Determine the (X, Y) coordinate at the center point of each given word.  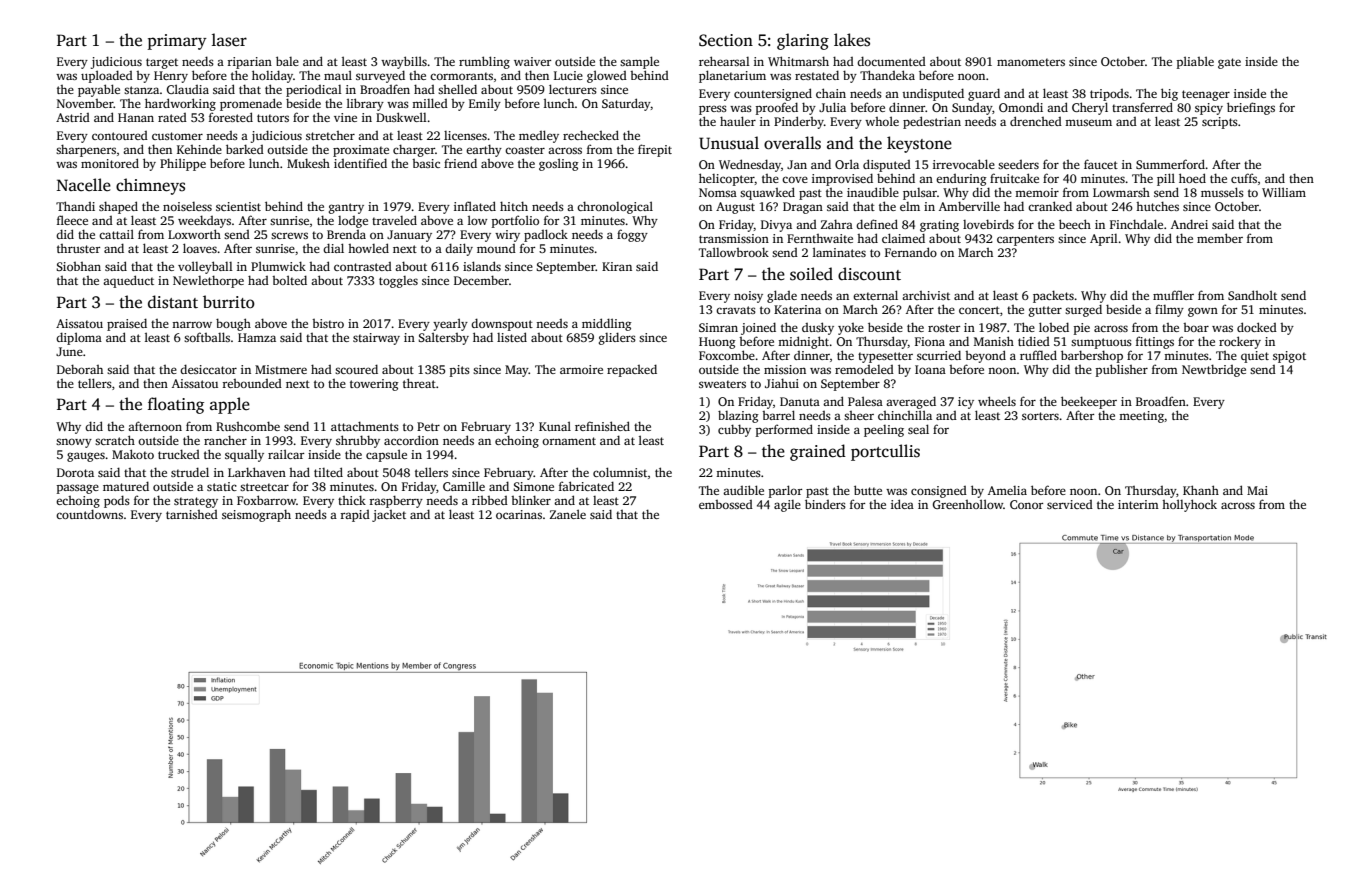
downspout (502, 324)
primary (177, 42)
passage (78, 489)
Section (726, 40)
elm (910, 206)
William (1284, 192)
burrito (229, 301)
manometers (1031, 62)
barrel (778, 415)
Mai (1257, 490)
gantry (346, 208)
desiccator (208, 369)
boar (1196, 327)
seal (918, 429)
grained (818, 452)
